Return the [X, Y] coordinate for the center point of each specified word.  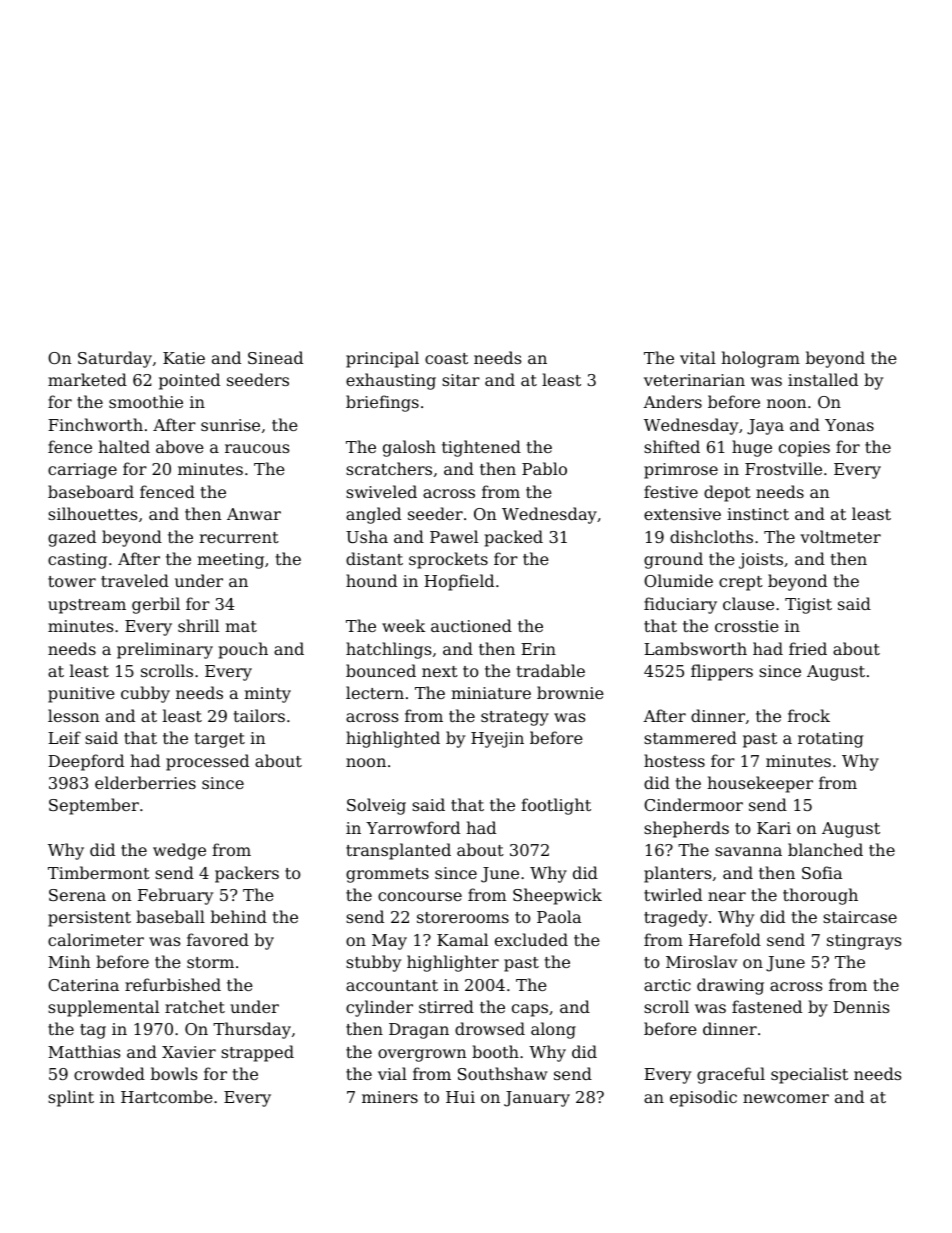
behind [239, 916]
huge [752, 448]
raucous [257, 448]
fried [808, 648]
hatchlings [388, 650]
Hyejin [497, 740]
